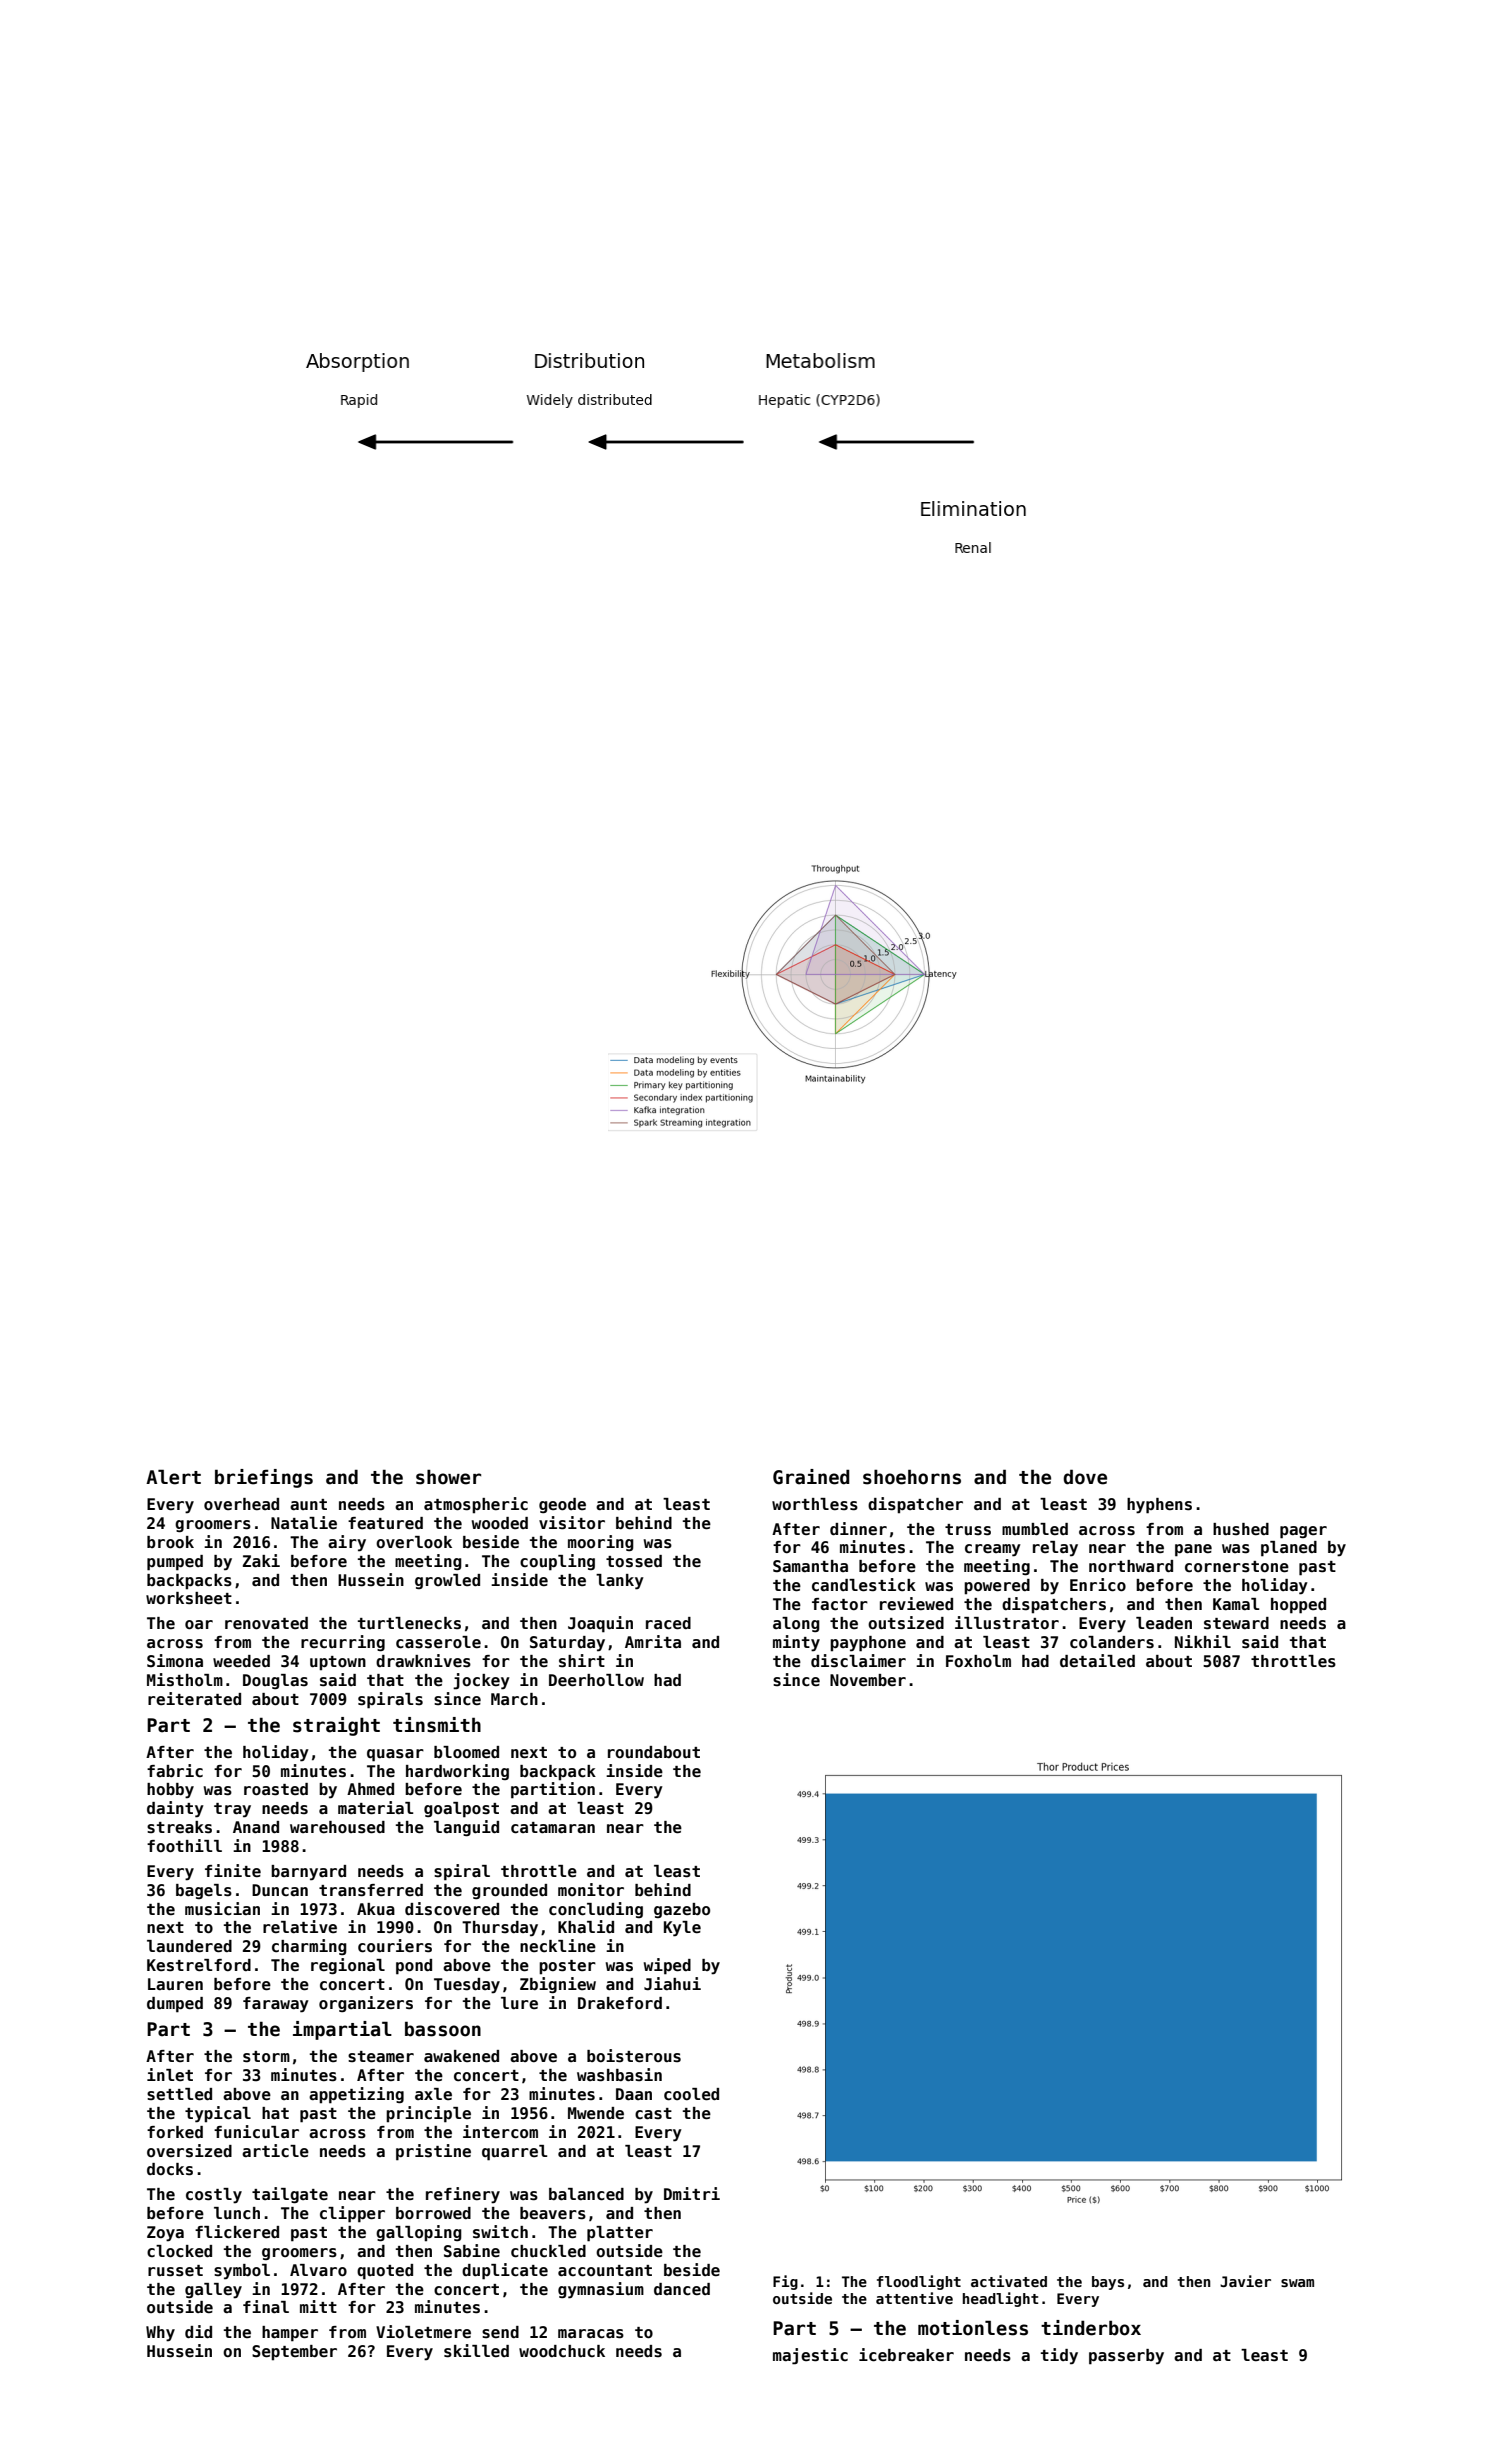 The height and width of the screenshot is (2464, 1496). I want to click on Zaki, so click(261, 1560).
